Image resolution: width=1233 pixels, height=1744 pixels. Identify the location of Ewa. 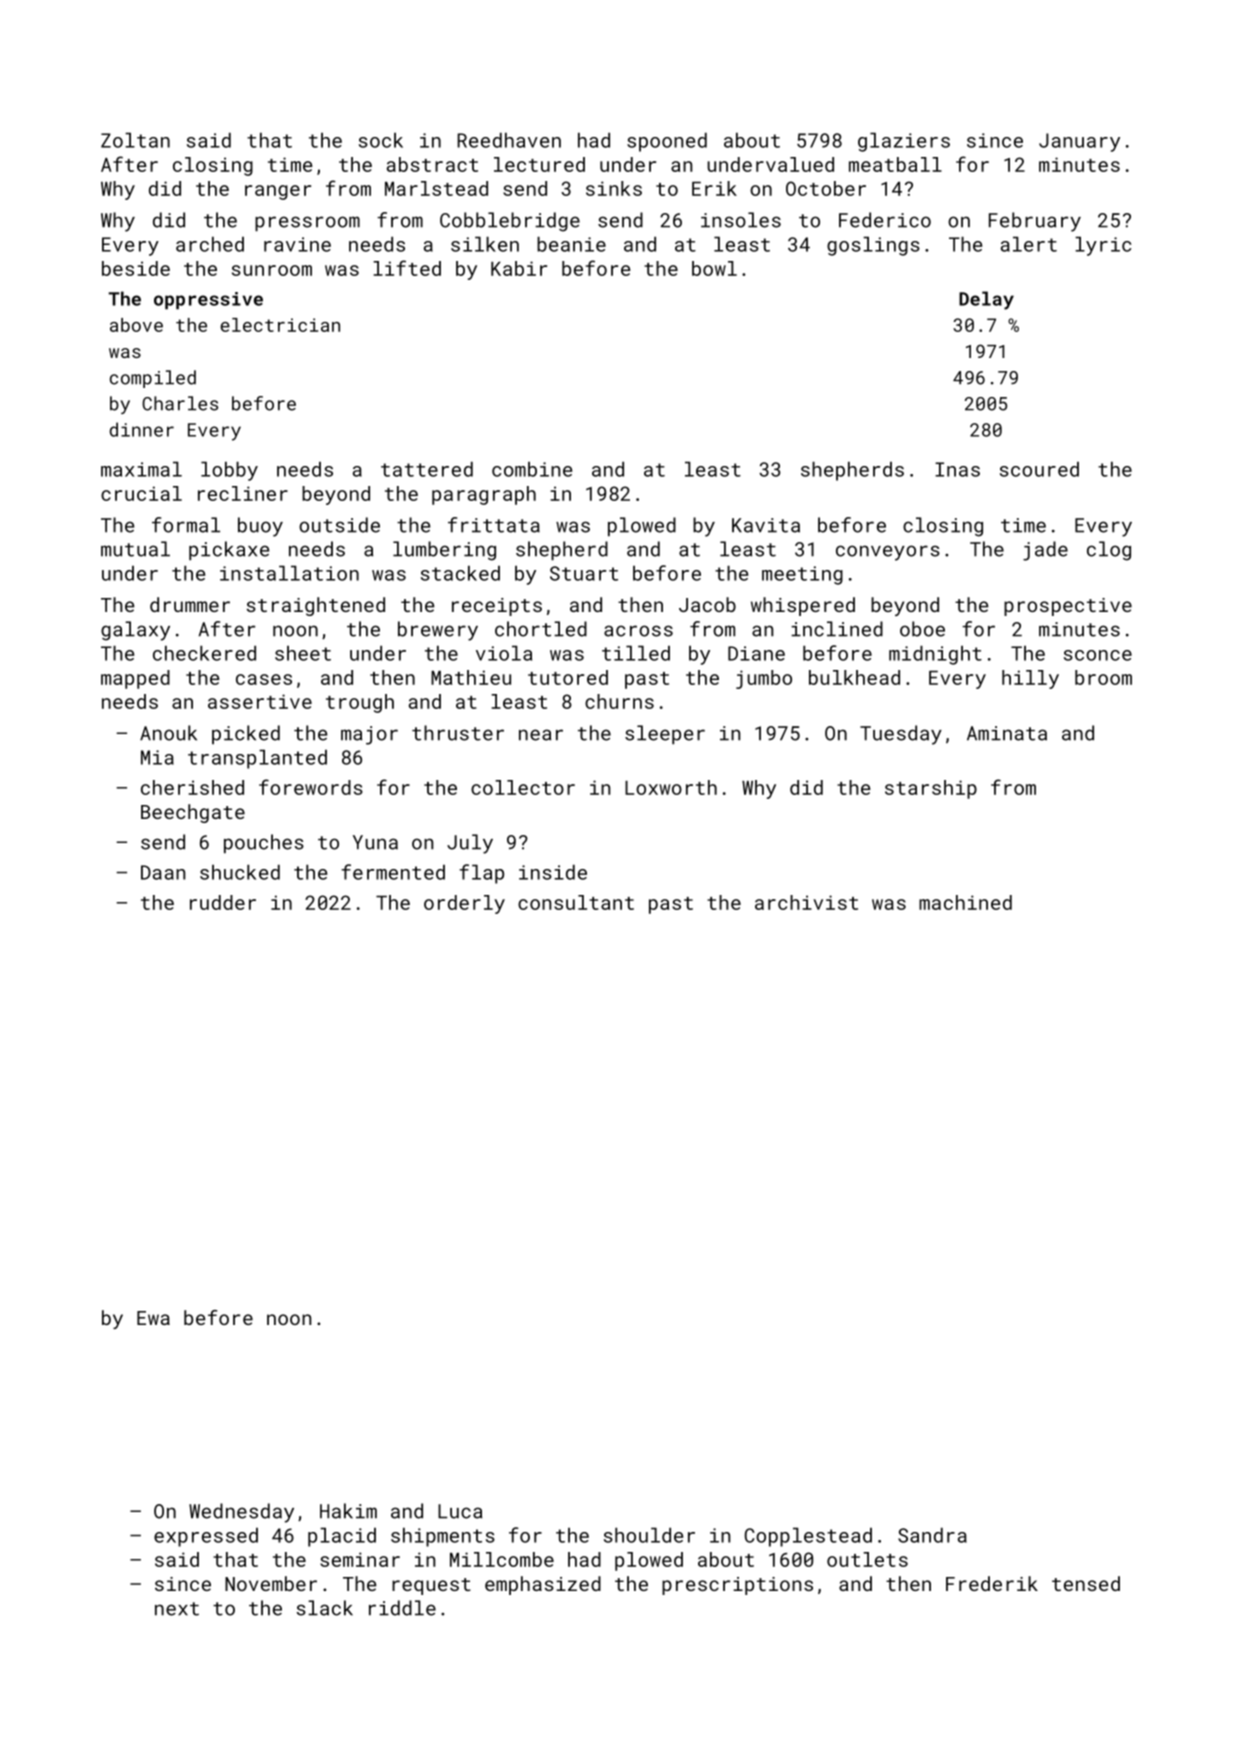
(153, 1318).
